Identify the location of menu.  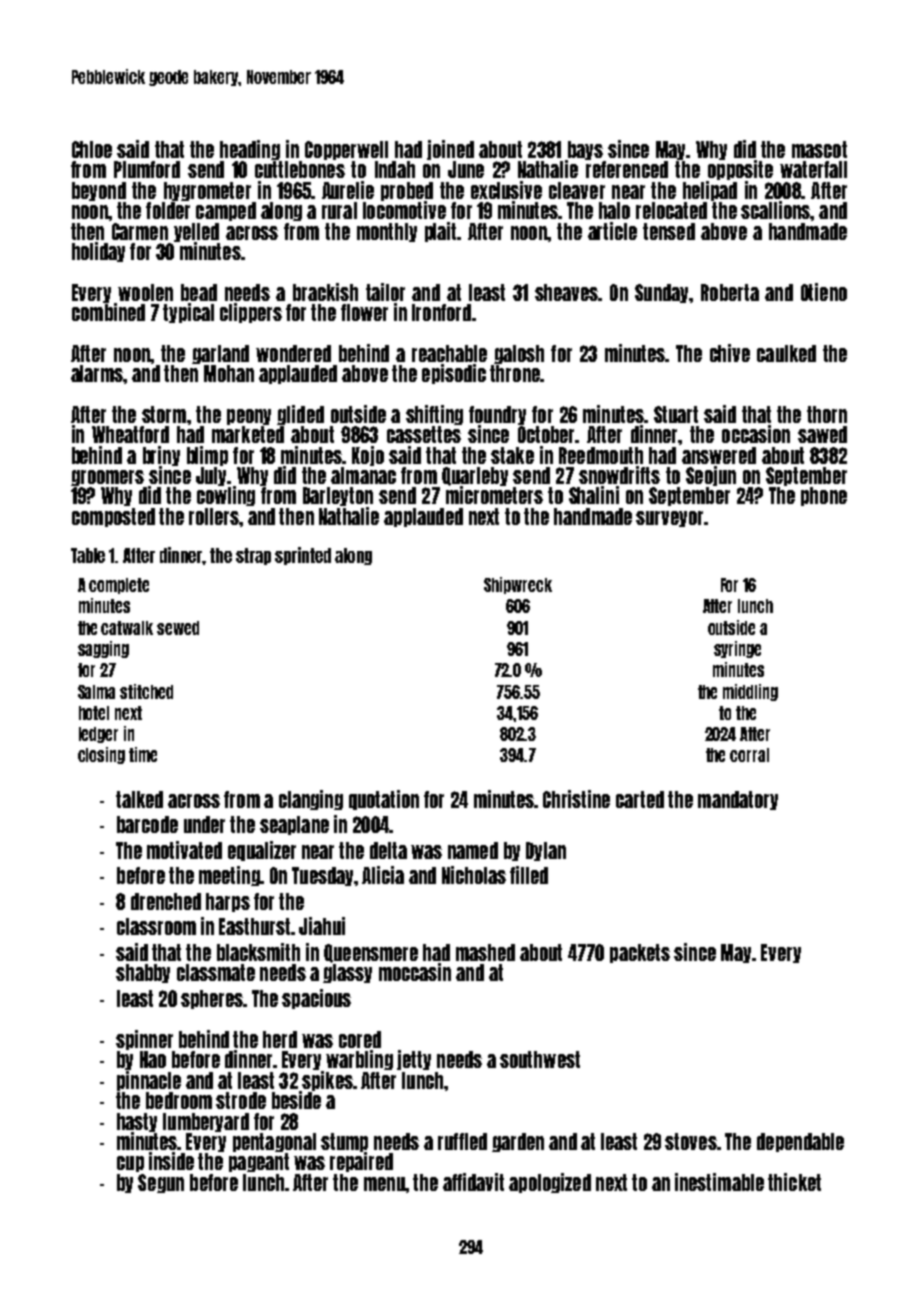
(384, 1184).
